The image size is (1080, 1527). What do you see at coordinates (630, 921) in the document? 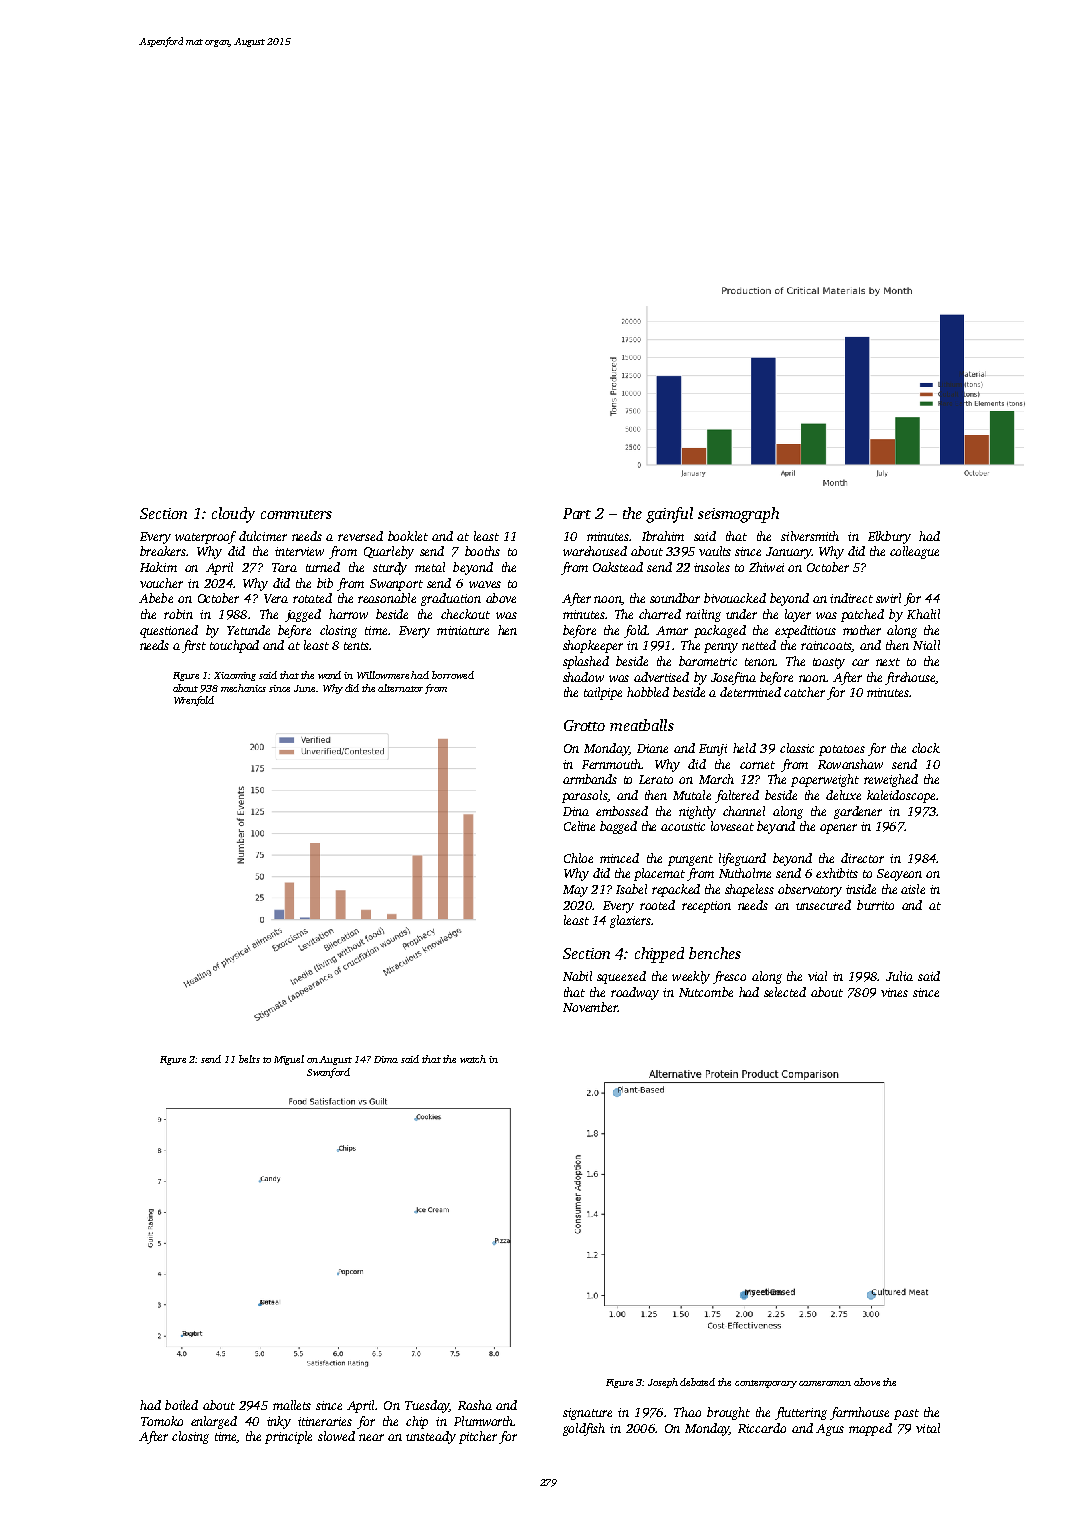
I see `glaziers` at bounding box center [630, 921].
